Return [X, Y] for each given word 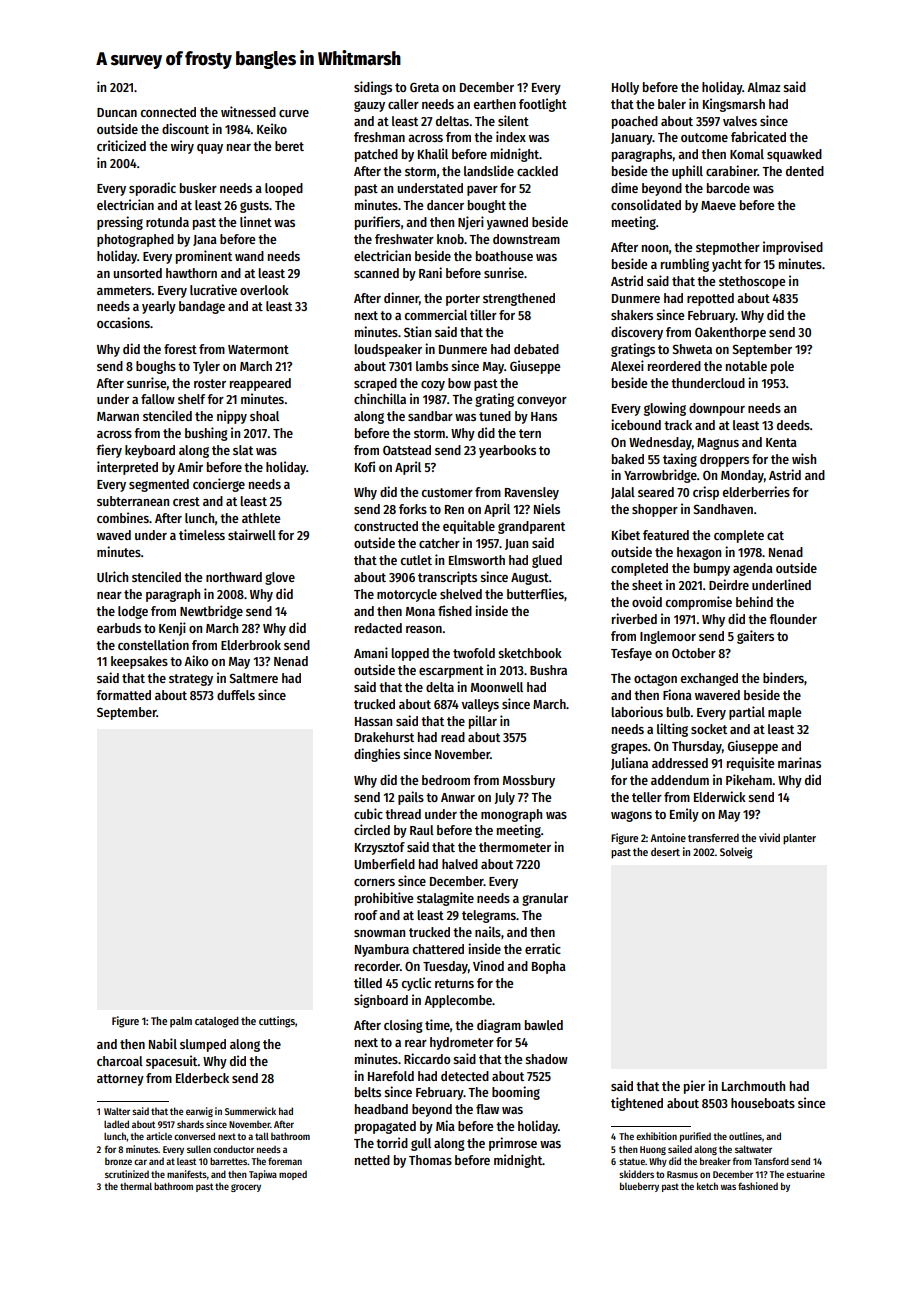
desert [665, 852]
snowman [379, 933]
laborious [637, 711]
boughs [156, 367]
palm [181, 1022]
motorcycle [407, 595]
